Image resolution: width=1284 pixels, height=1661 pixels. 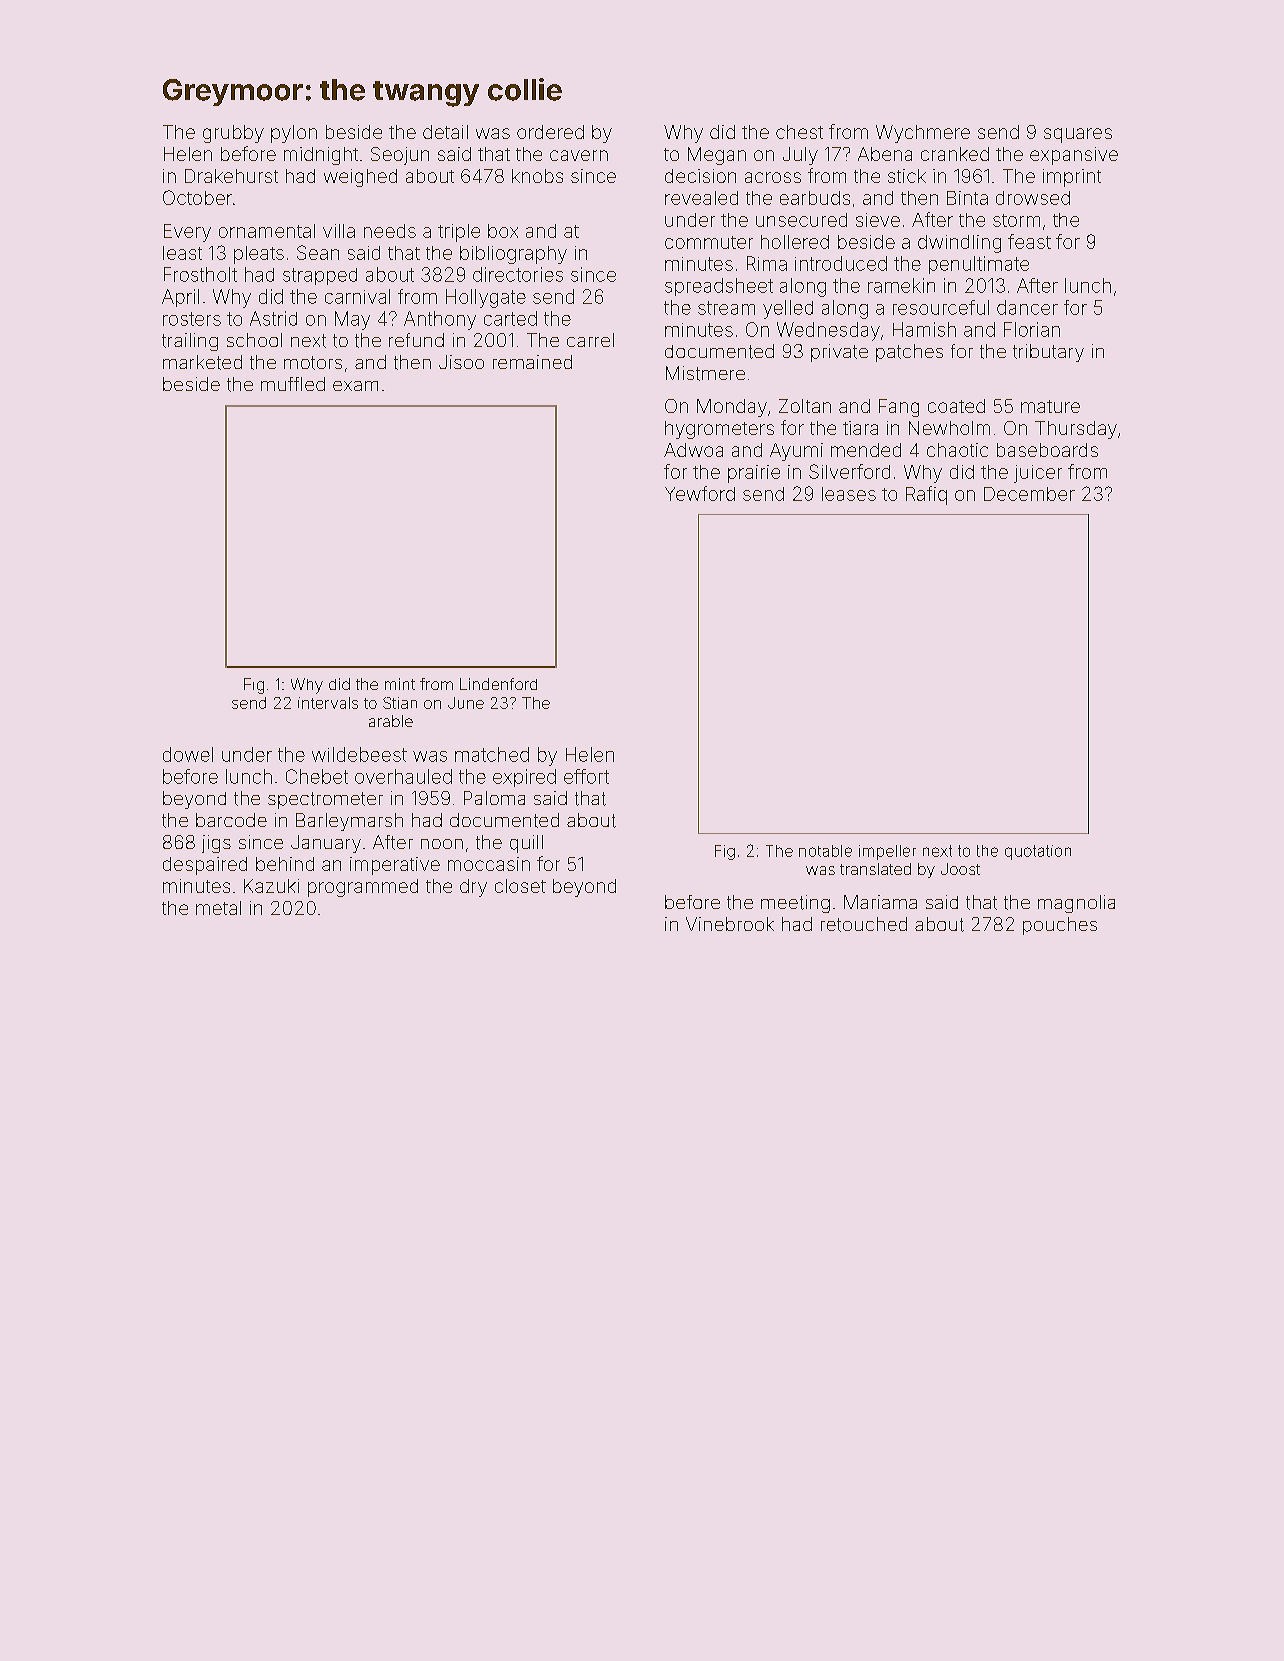 What do you see at coordinates (967, 198) in the screenshot?
I see `Binta` at bounding box center [967, 198].
